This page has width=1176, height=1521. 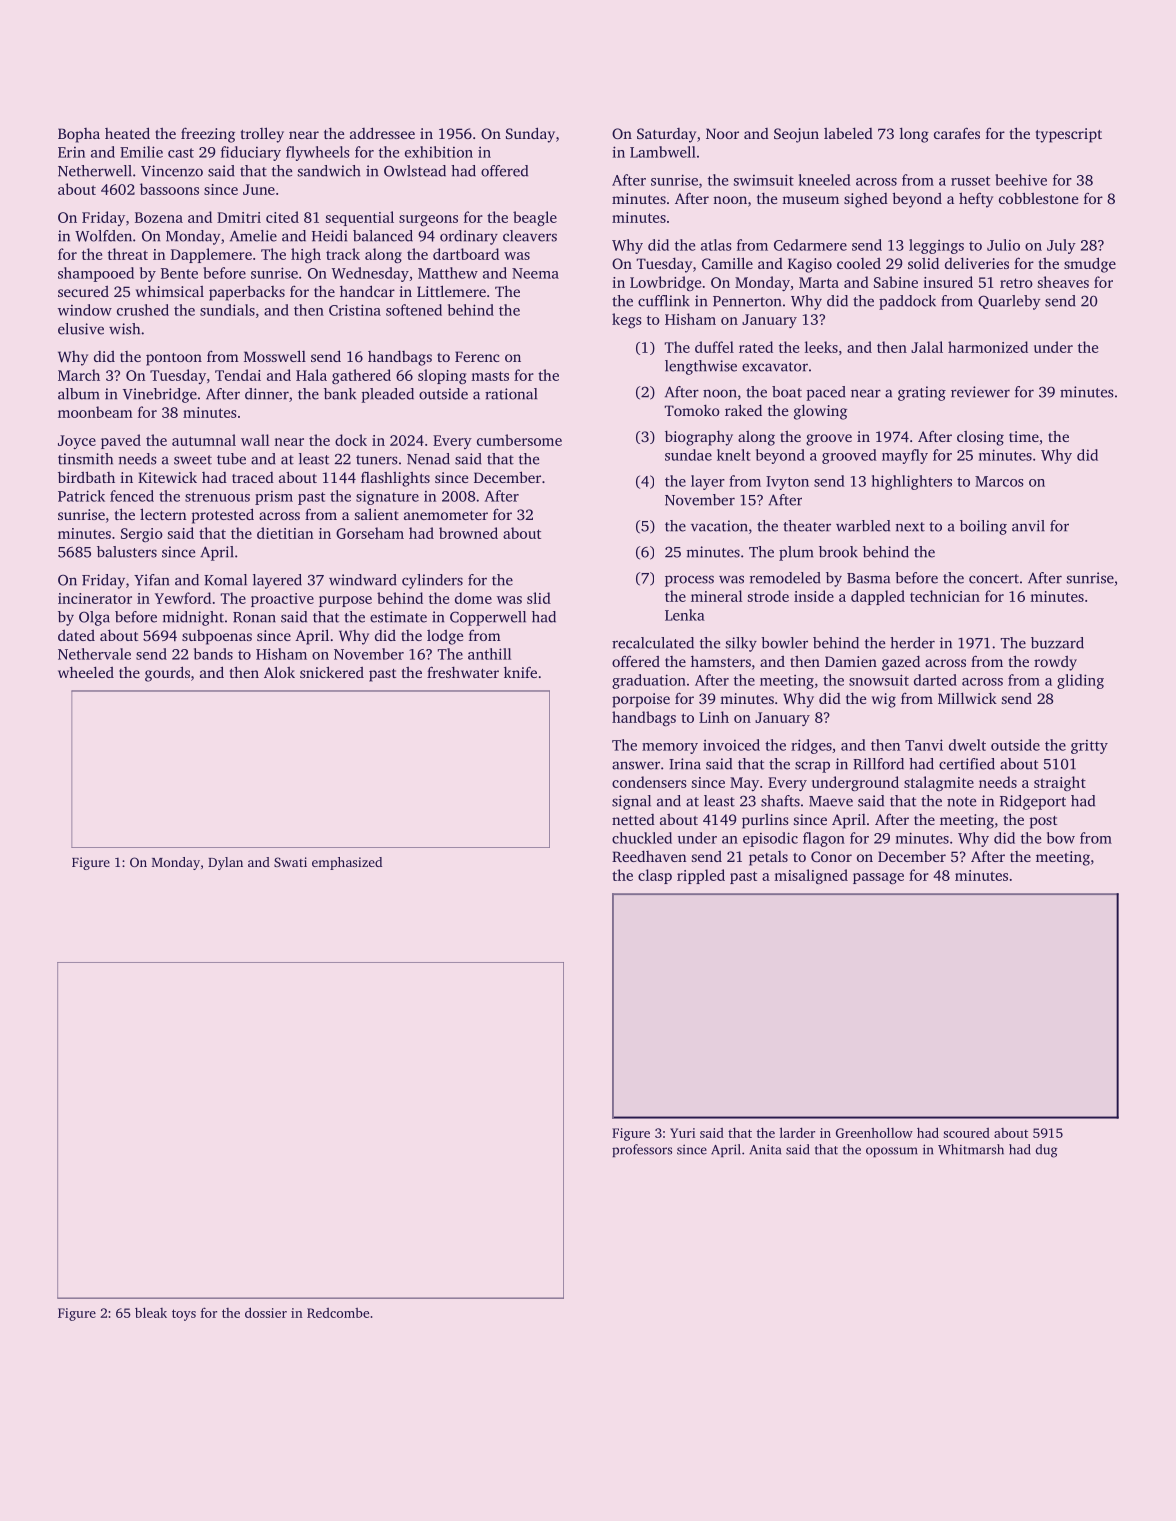 What do you see at coordinates (530, 135) in the page?
I see `Sunday` at bounding box center [530, 135].
